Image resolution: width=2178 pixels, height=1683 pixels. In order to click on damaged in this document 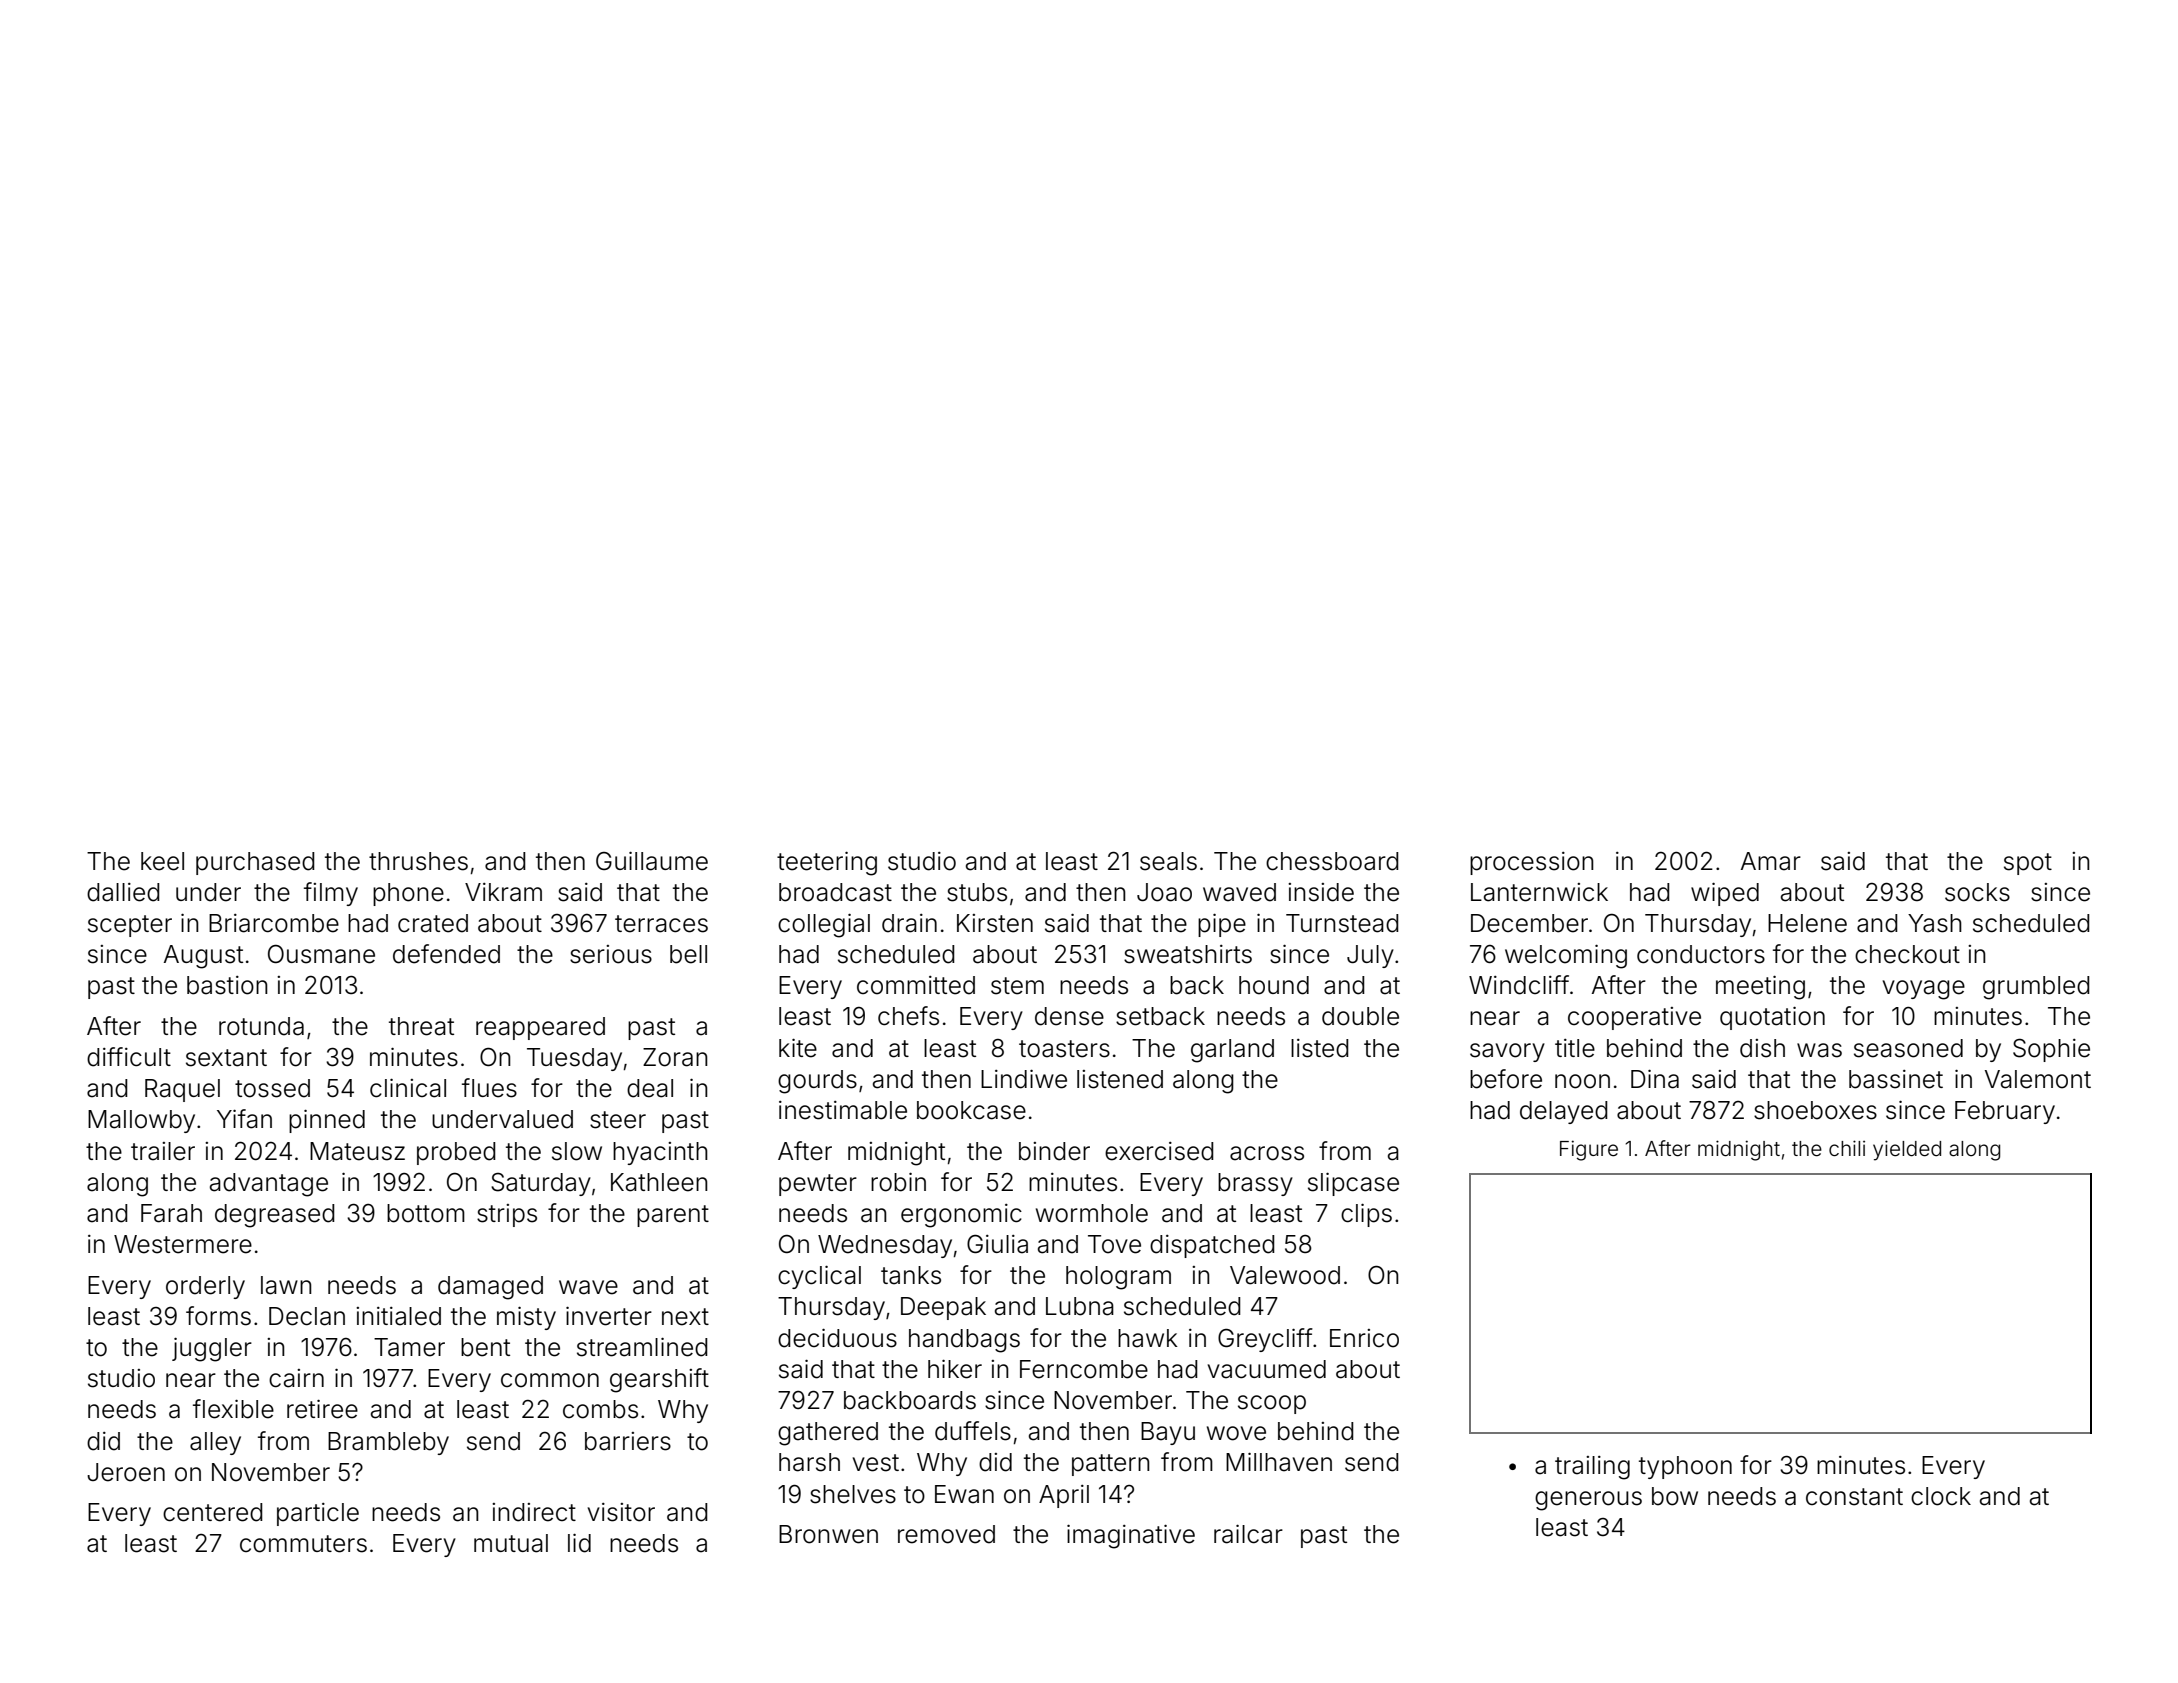, I will do `click(490, 1288)`.
